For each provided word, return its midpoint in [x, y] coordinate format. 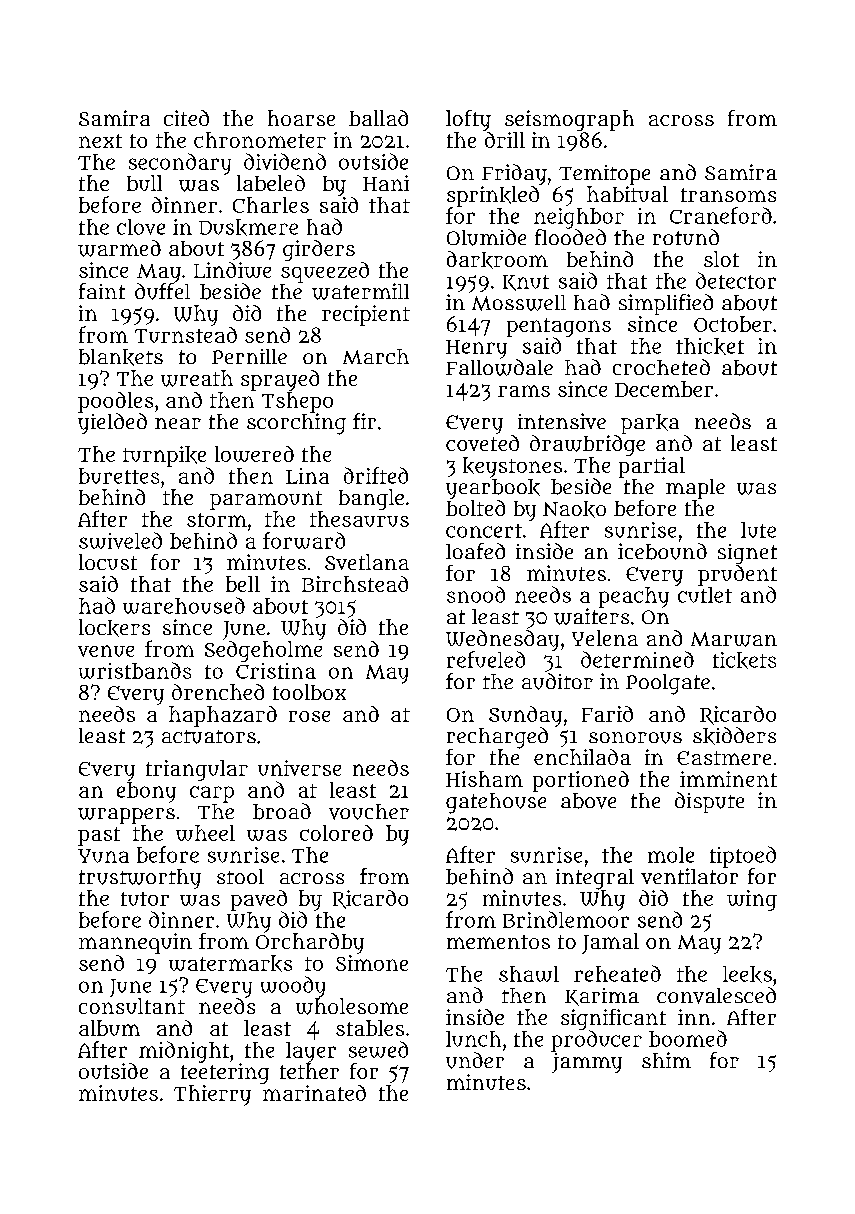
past [99, 836]
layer [311, 1052]
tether [309, 1071]
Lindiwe [232, 270]
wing [752, 900]
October [733, 324]
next [100, 141]
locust [108, 562]
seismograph [569, 120]
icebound [662, 551]
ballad [378, 118]
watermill [360, 291]
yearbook [493, 489]
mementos [498, 942]
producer [596, 1041]
